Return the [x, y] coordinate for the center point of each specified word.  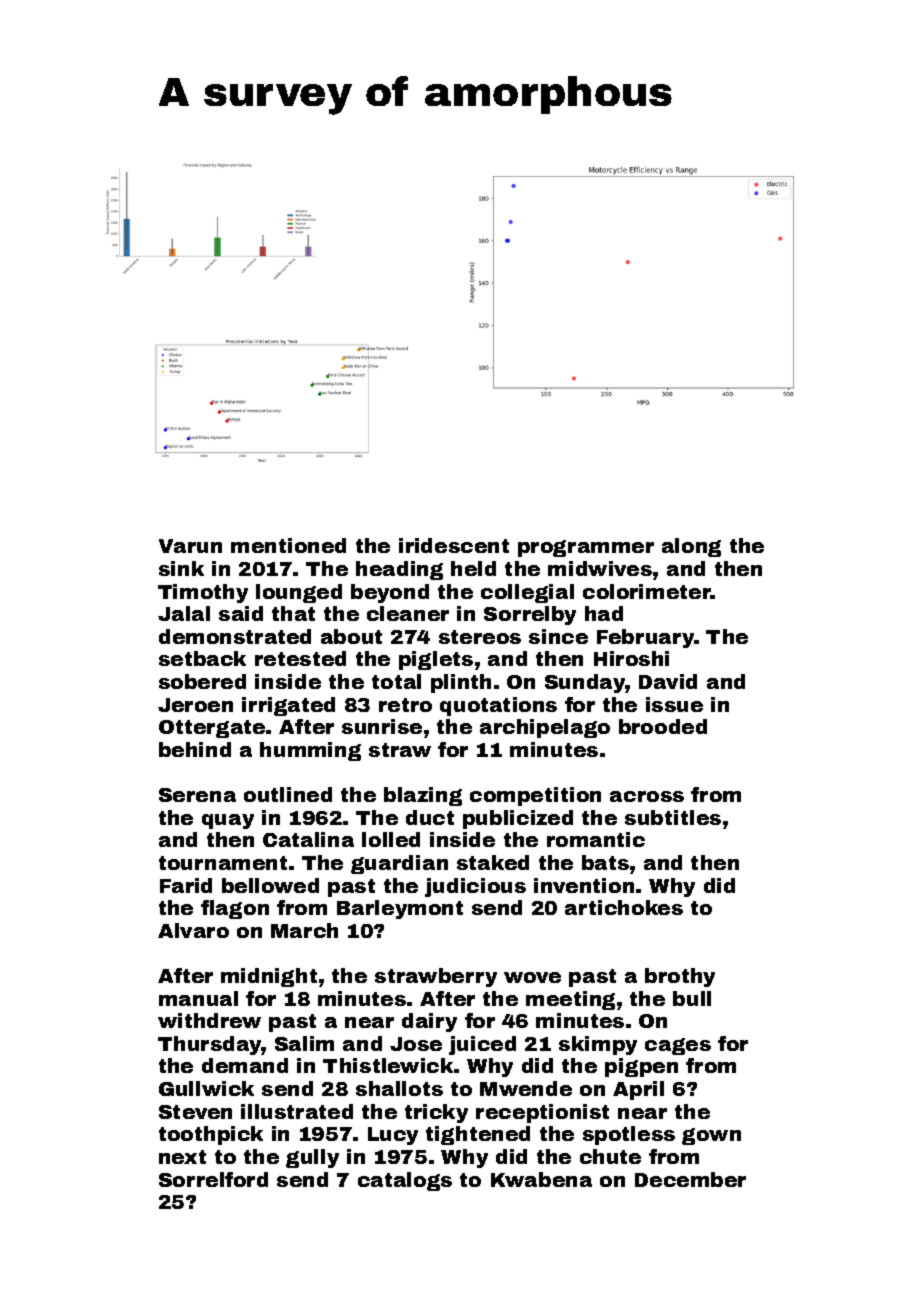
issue [674, 704]
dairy [429, 1022]
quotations [498, 706]
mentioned [288, 545]
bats [605, 862]
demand [245, 1065]
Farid [186, 885]
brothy [680, 977]
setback [202, 658]
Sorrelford [213, 1179]
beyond [390, 593]
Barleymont [400, 909]
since [558, 636]
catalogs [405, 1181]
